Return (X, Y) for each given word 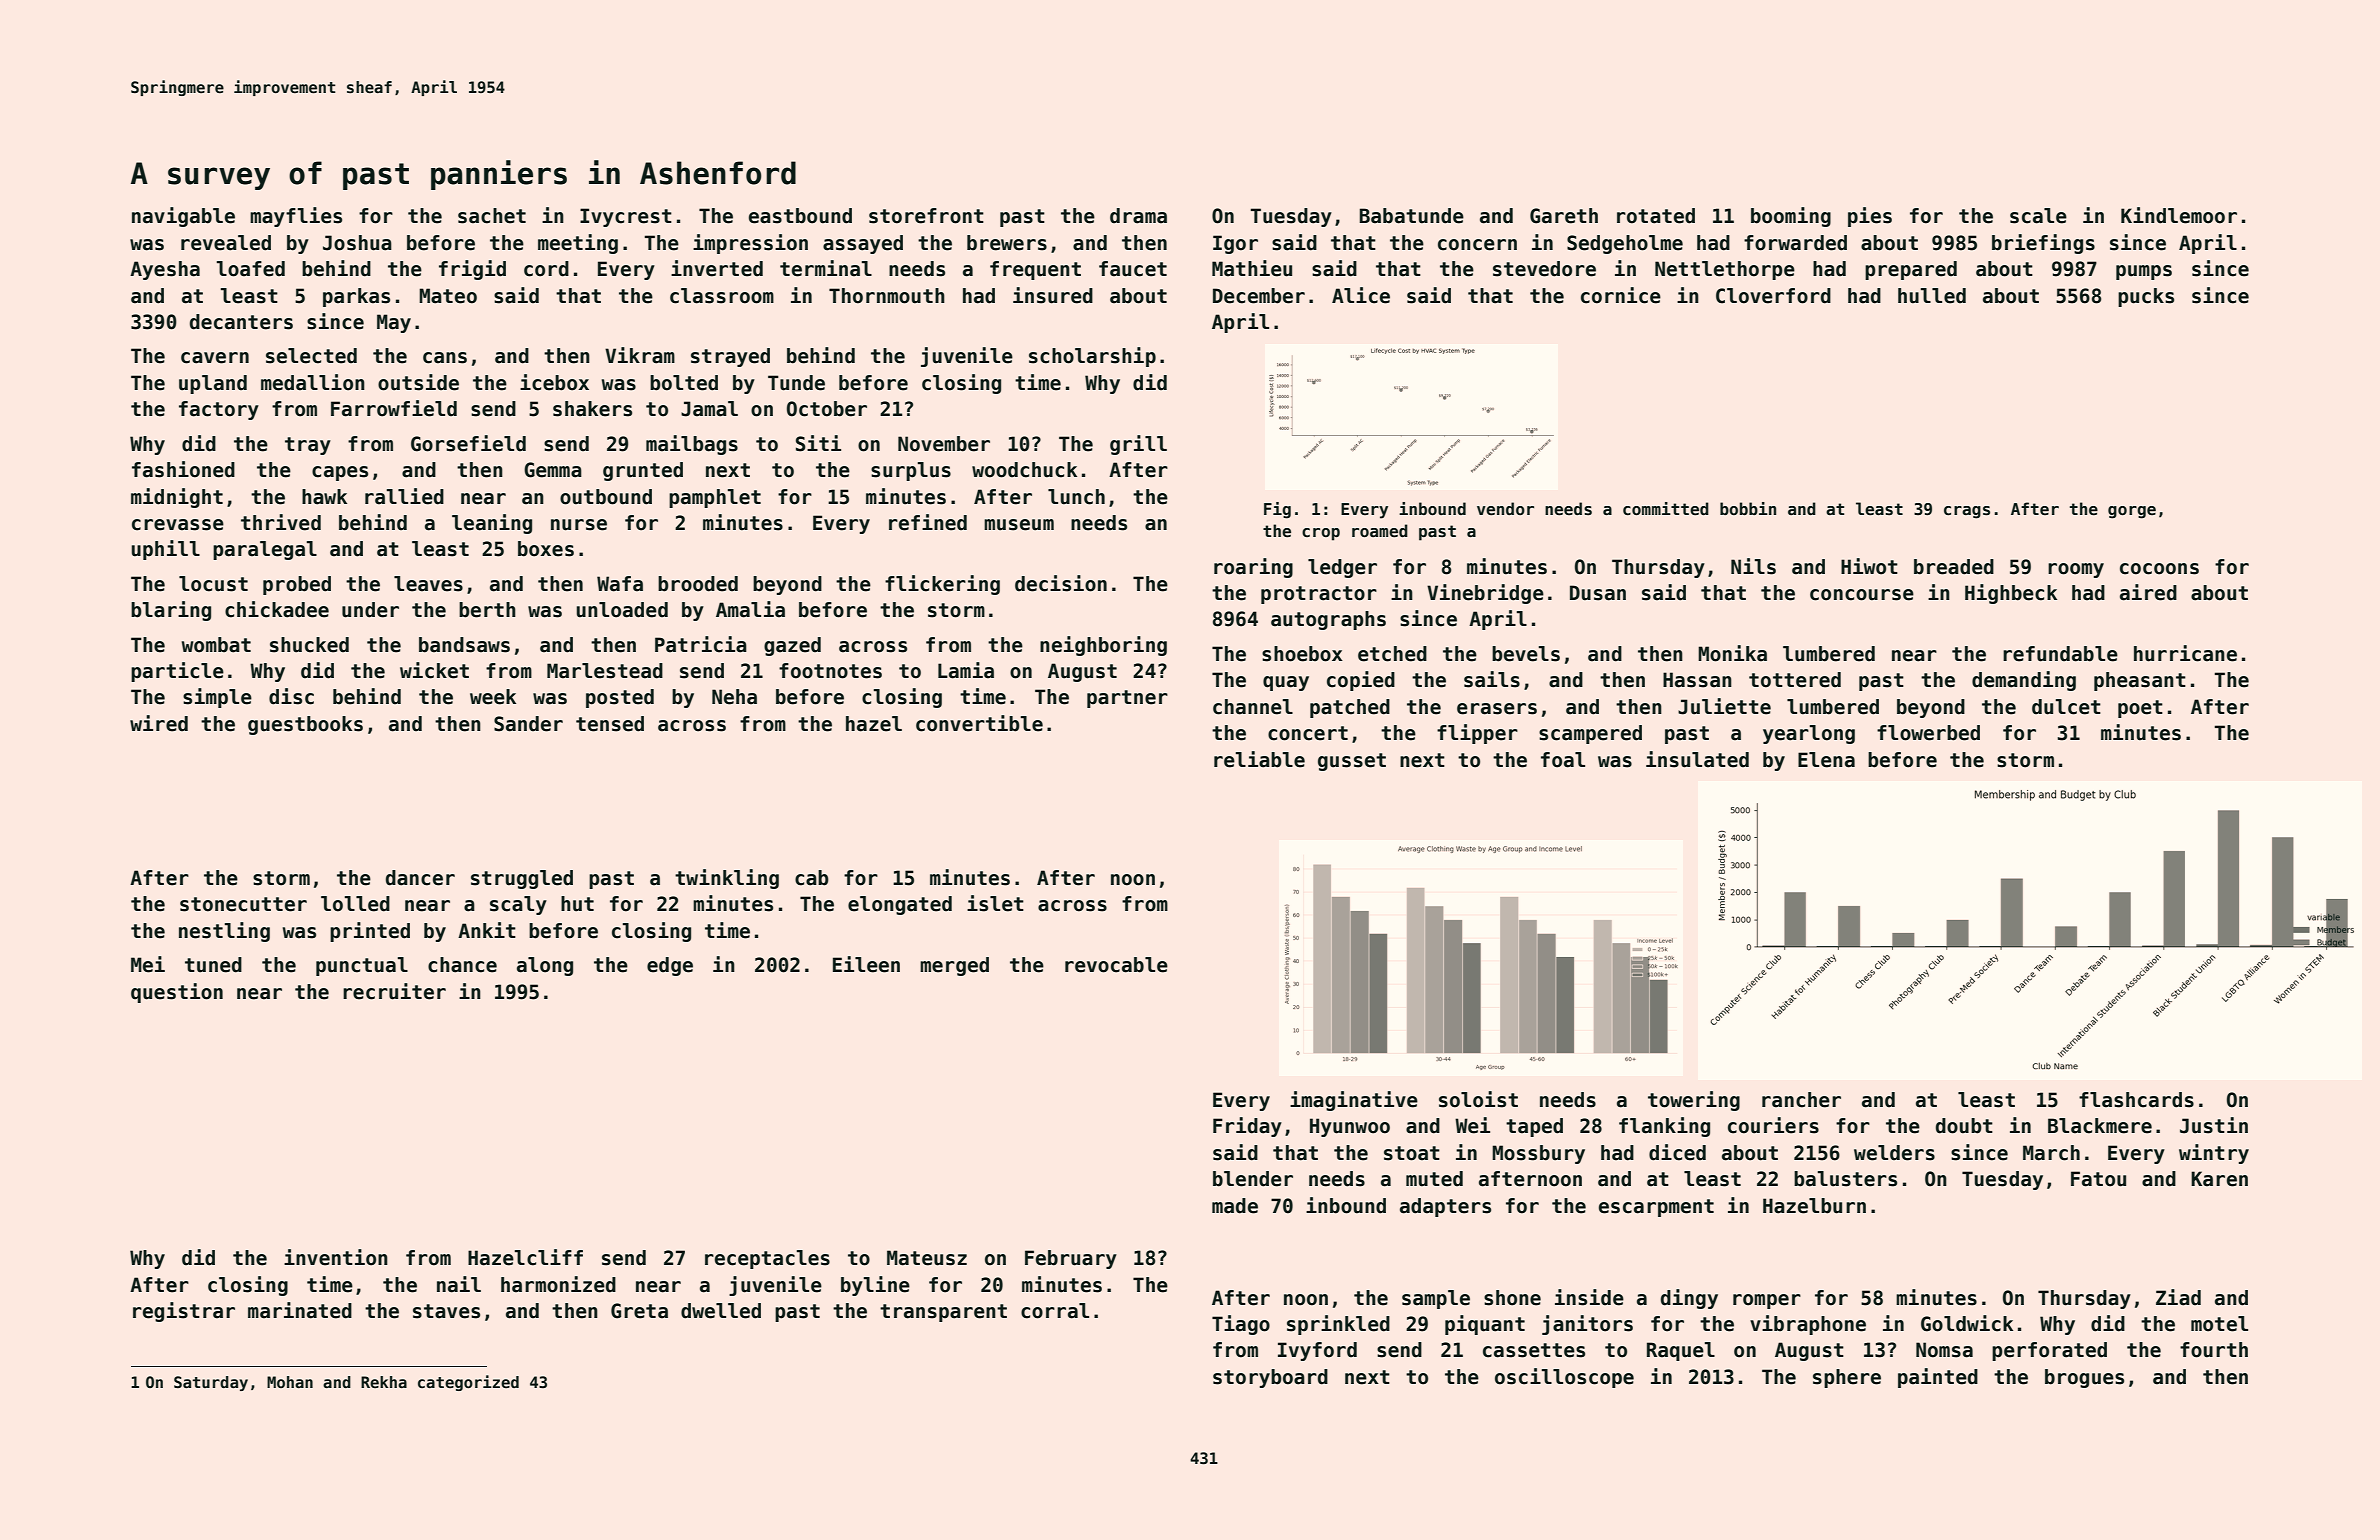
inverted (717, 268)
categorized (468, 1383)
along (545, 966)
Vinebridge (1485, 594)
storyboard (1270, 1378)
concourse (1862, 595)
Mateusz (927, 1258)
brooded (698, 584)
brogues (2084, 1378)
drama (1138, 216)
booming (1791, 217)
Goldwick (1967, 1323)
